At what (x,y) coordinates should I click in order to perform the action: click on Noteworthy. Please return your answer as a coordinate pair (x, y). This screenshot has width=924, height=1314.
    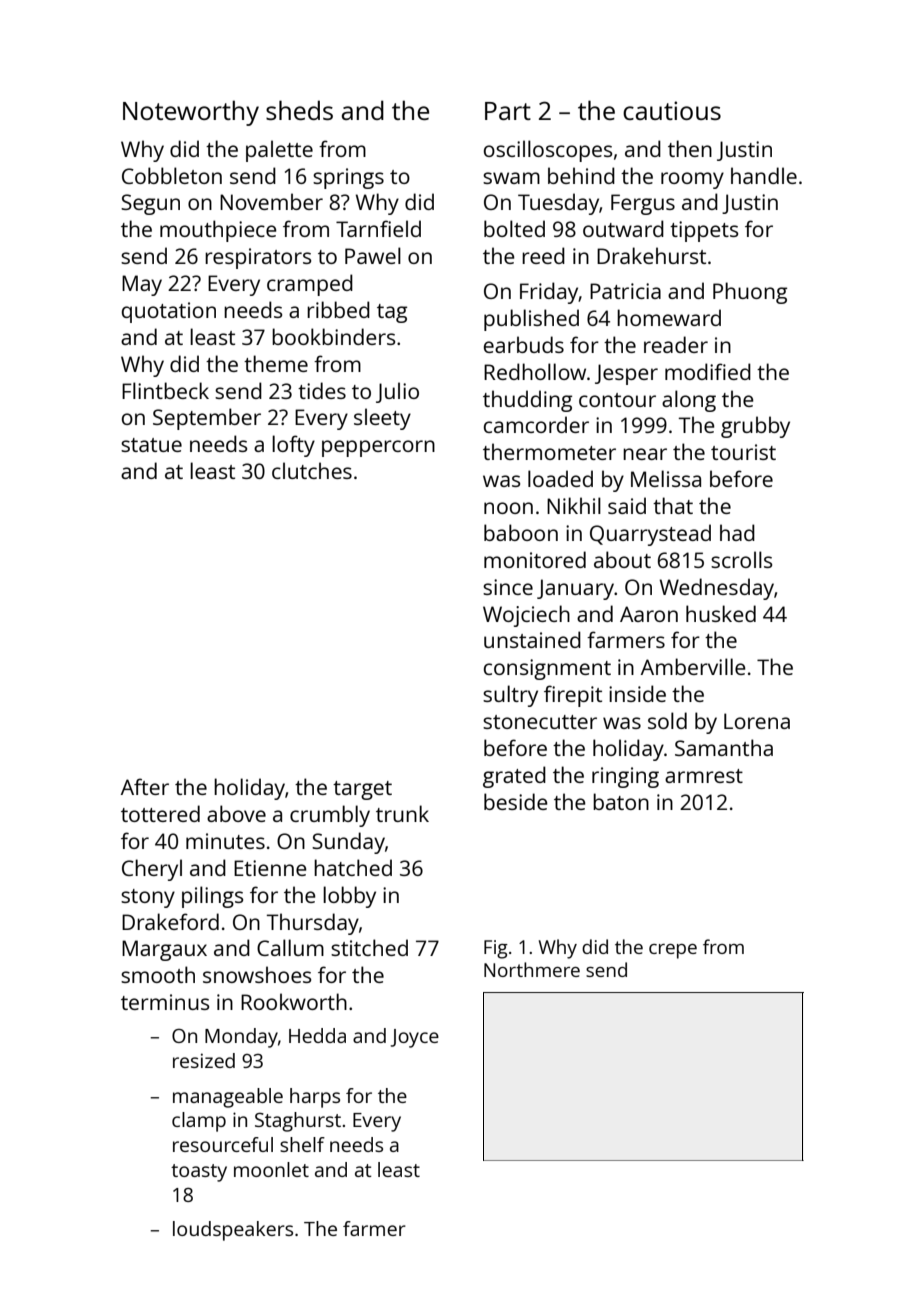
    Looking at the image, I should click on (191, 113).
